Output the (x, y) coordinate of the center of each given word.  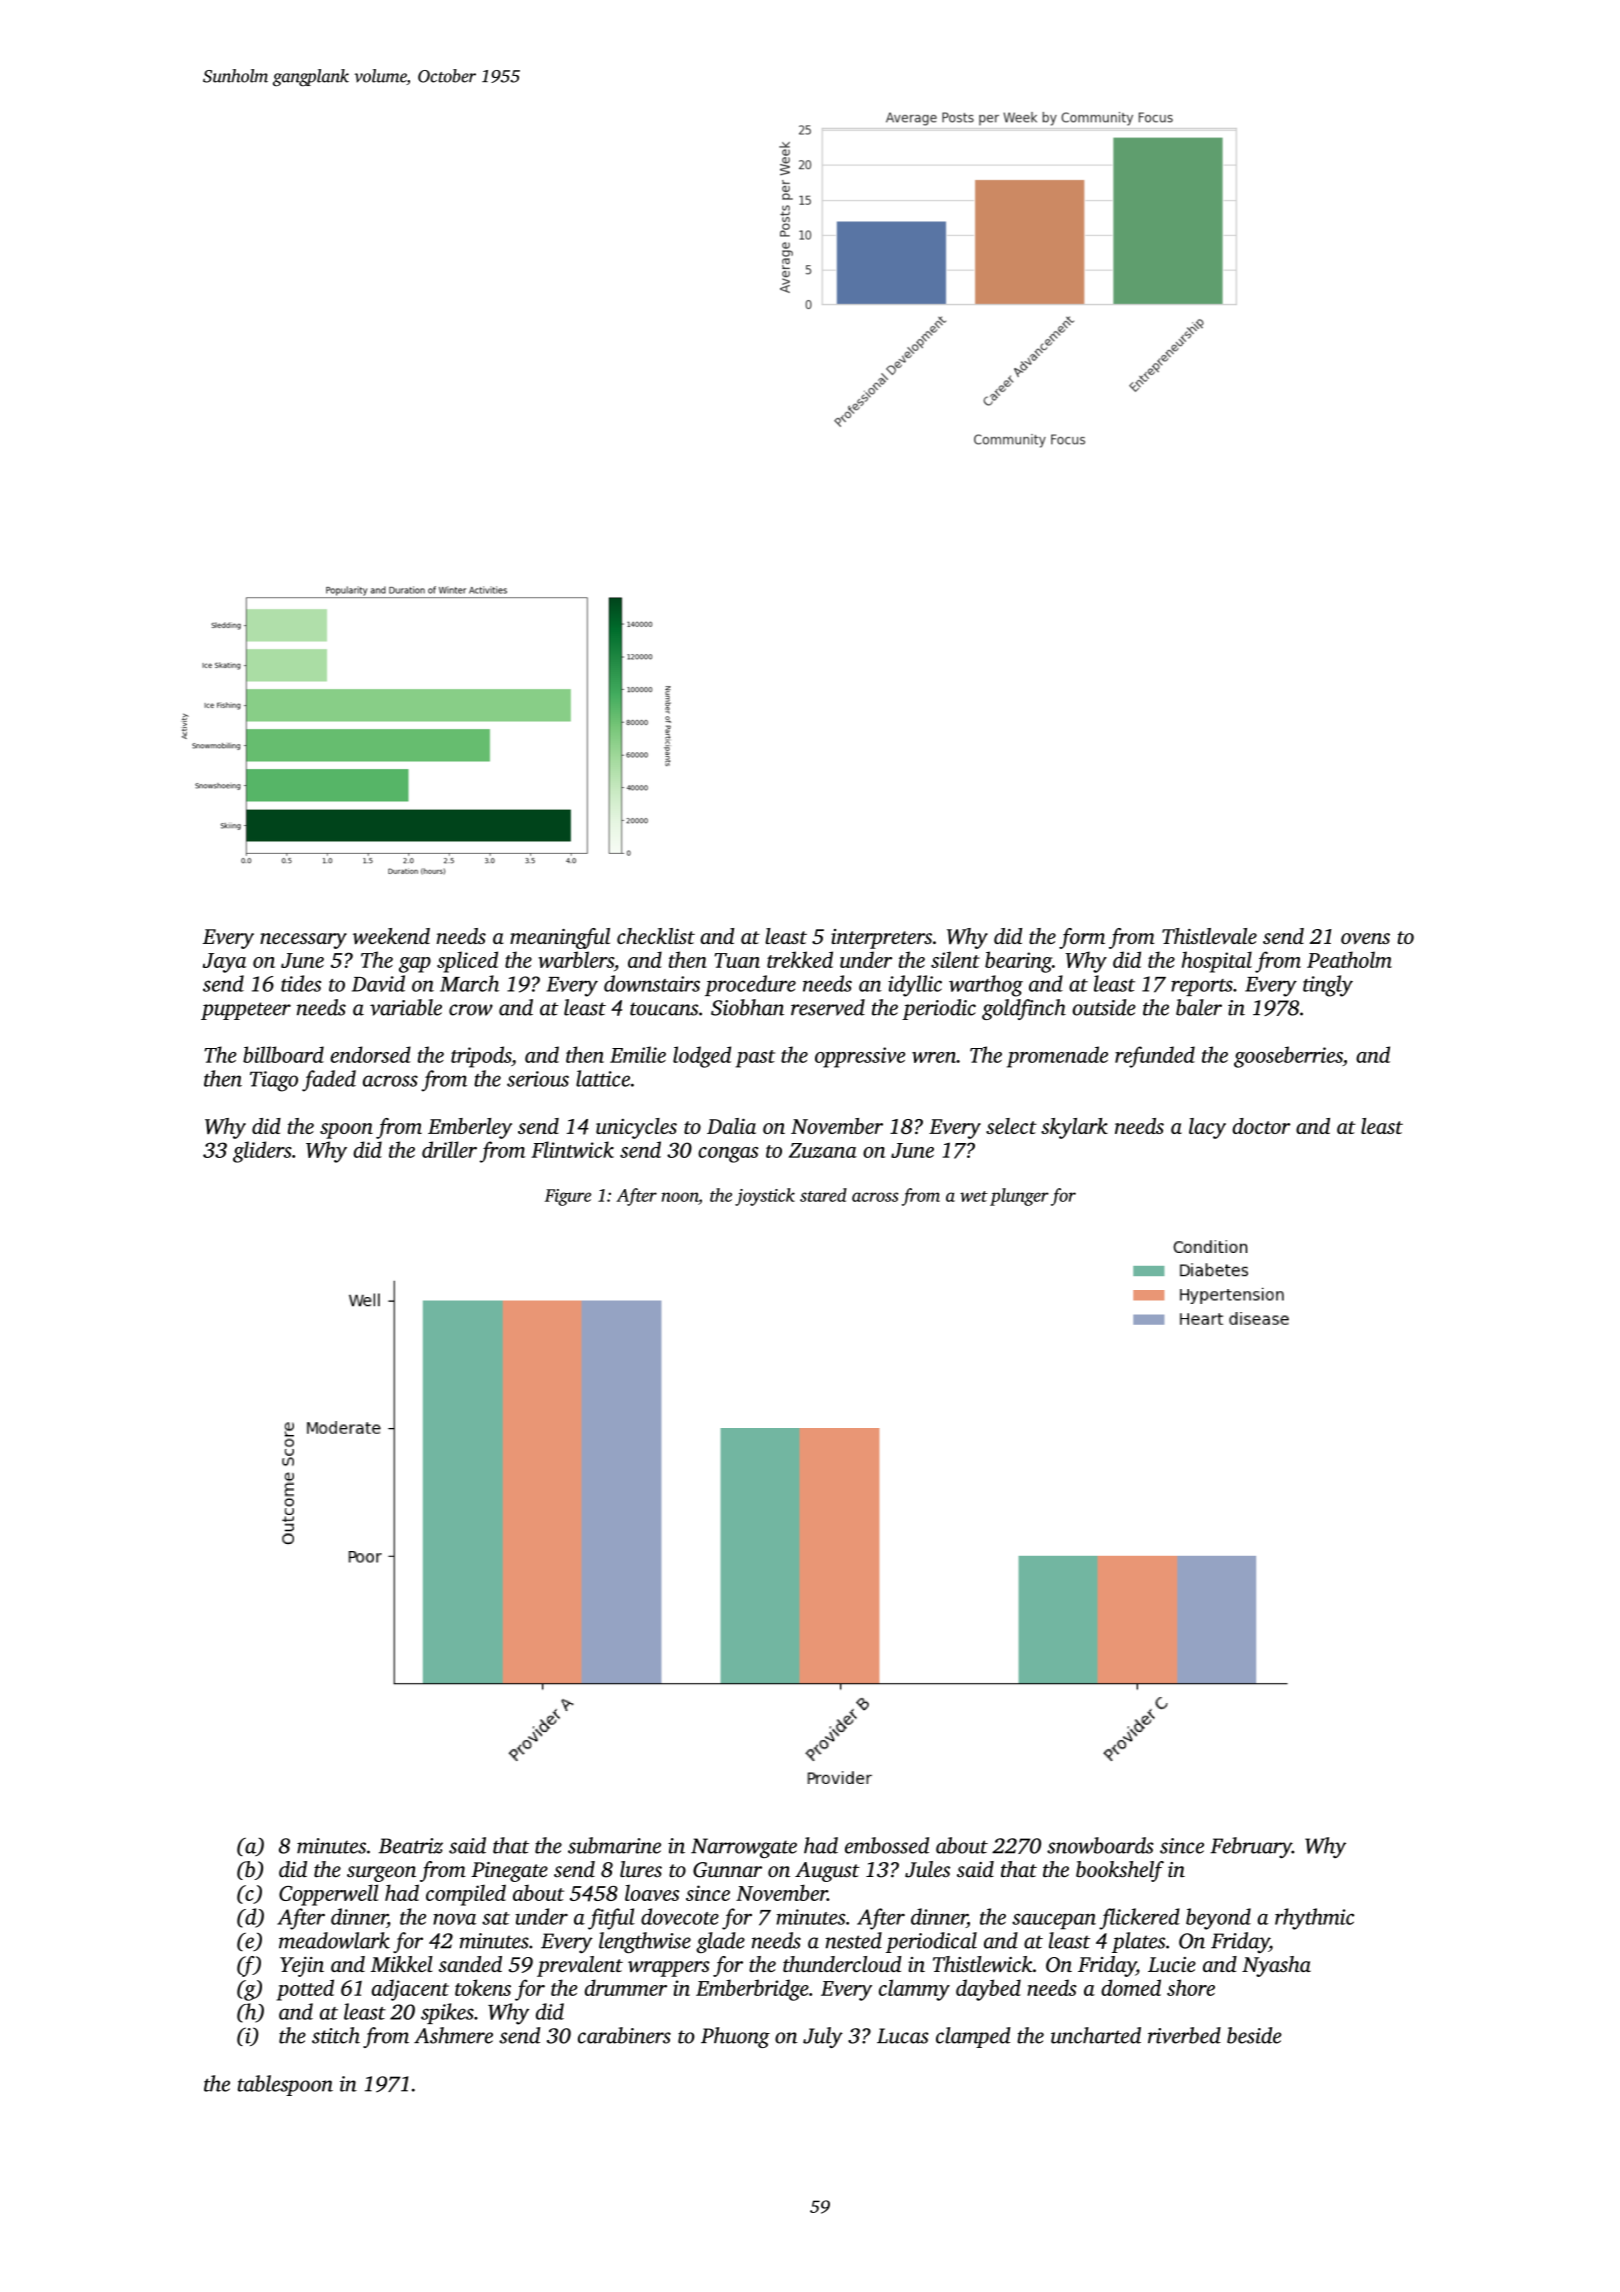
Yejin (302, 1967)
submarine (614, 1845)
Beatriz (411, 1846)
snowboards (1100, 1845)
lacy (1207, 1128)
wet (974, 1196)
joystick (765, 1197)
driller (449, 1149)
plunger (1019, 1197)
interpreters (881, 939)
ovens (1365, 938)
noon (680, 1197)
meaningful (560, 938)
